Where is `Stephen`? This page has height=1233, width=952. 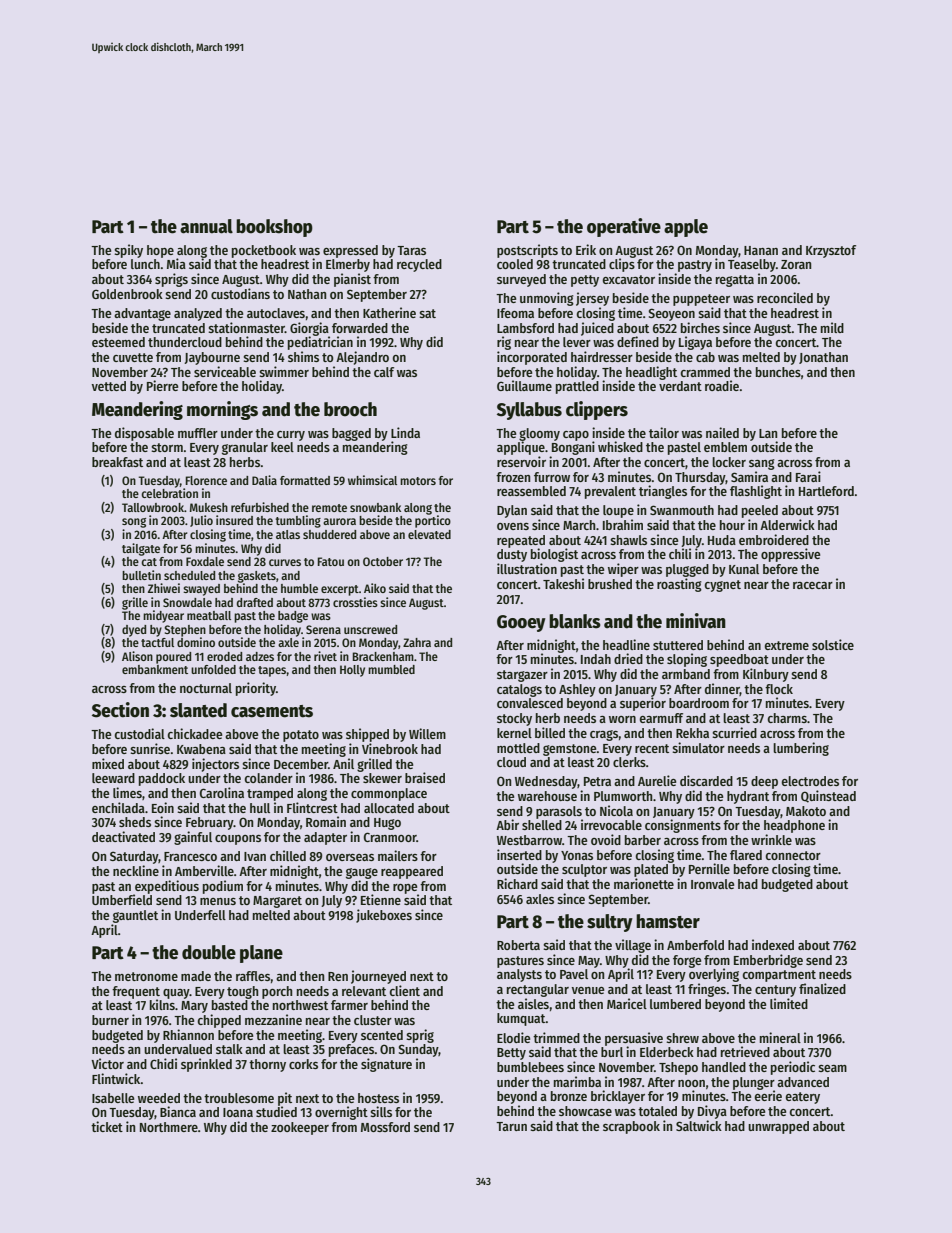
Stephen is located at coordinates (185, 631).
